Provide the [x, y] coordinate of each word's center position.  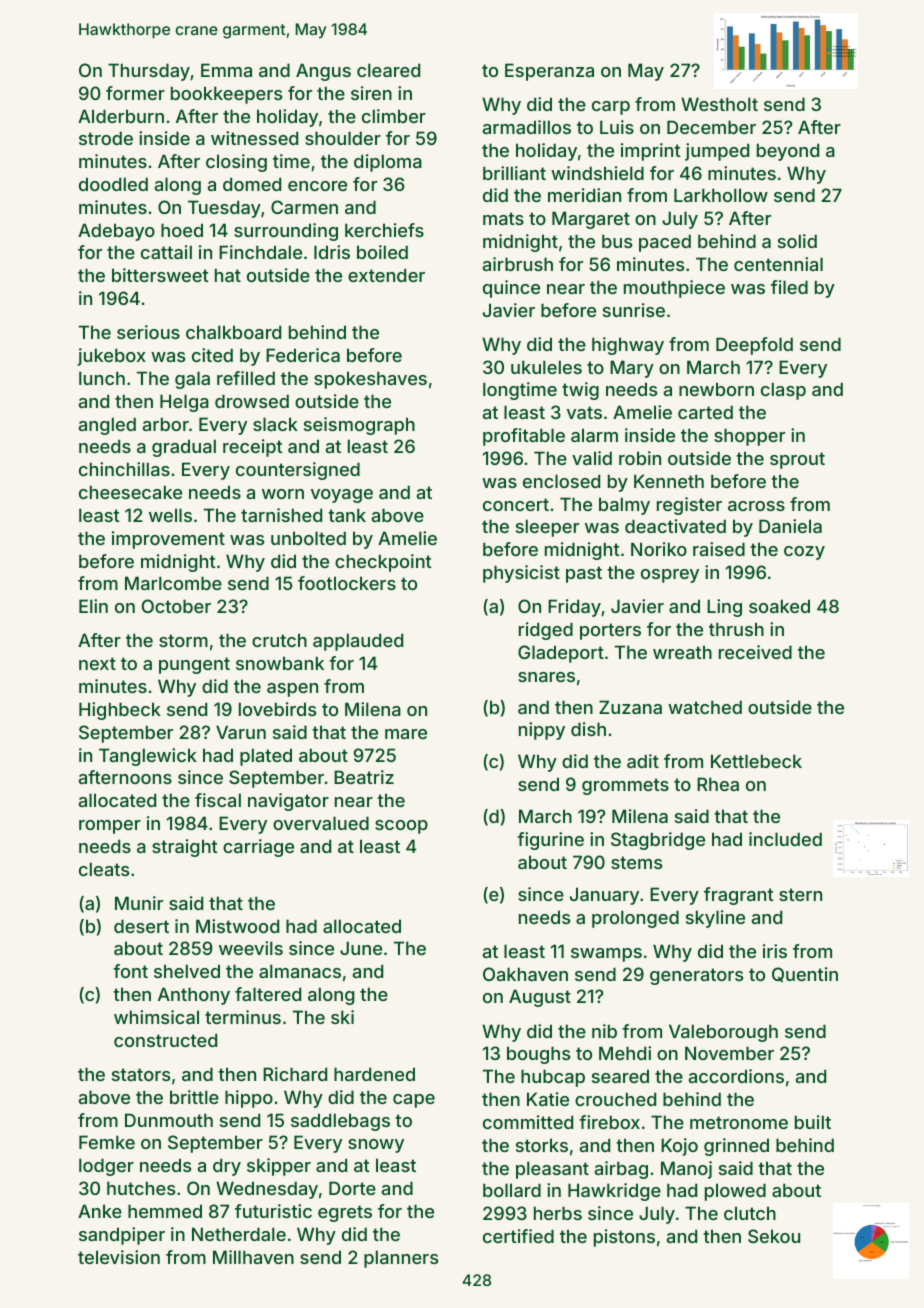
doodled [113, 184]
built [813, 1122]
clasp [783, 391]
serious [148, 332]
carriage [258, 848]
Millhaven [253, 1257]
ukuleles [546, 367]
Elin [93, 606]
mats [503, 218]
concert [516, 504]
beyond [788, 152]
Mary [632, 369]
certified [518, 1236]
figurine [550, 841]
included [785, 839]
